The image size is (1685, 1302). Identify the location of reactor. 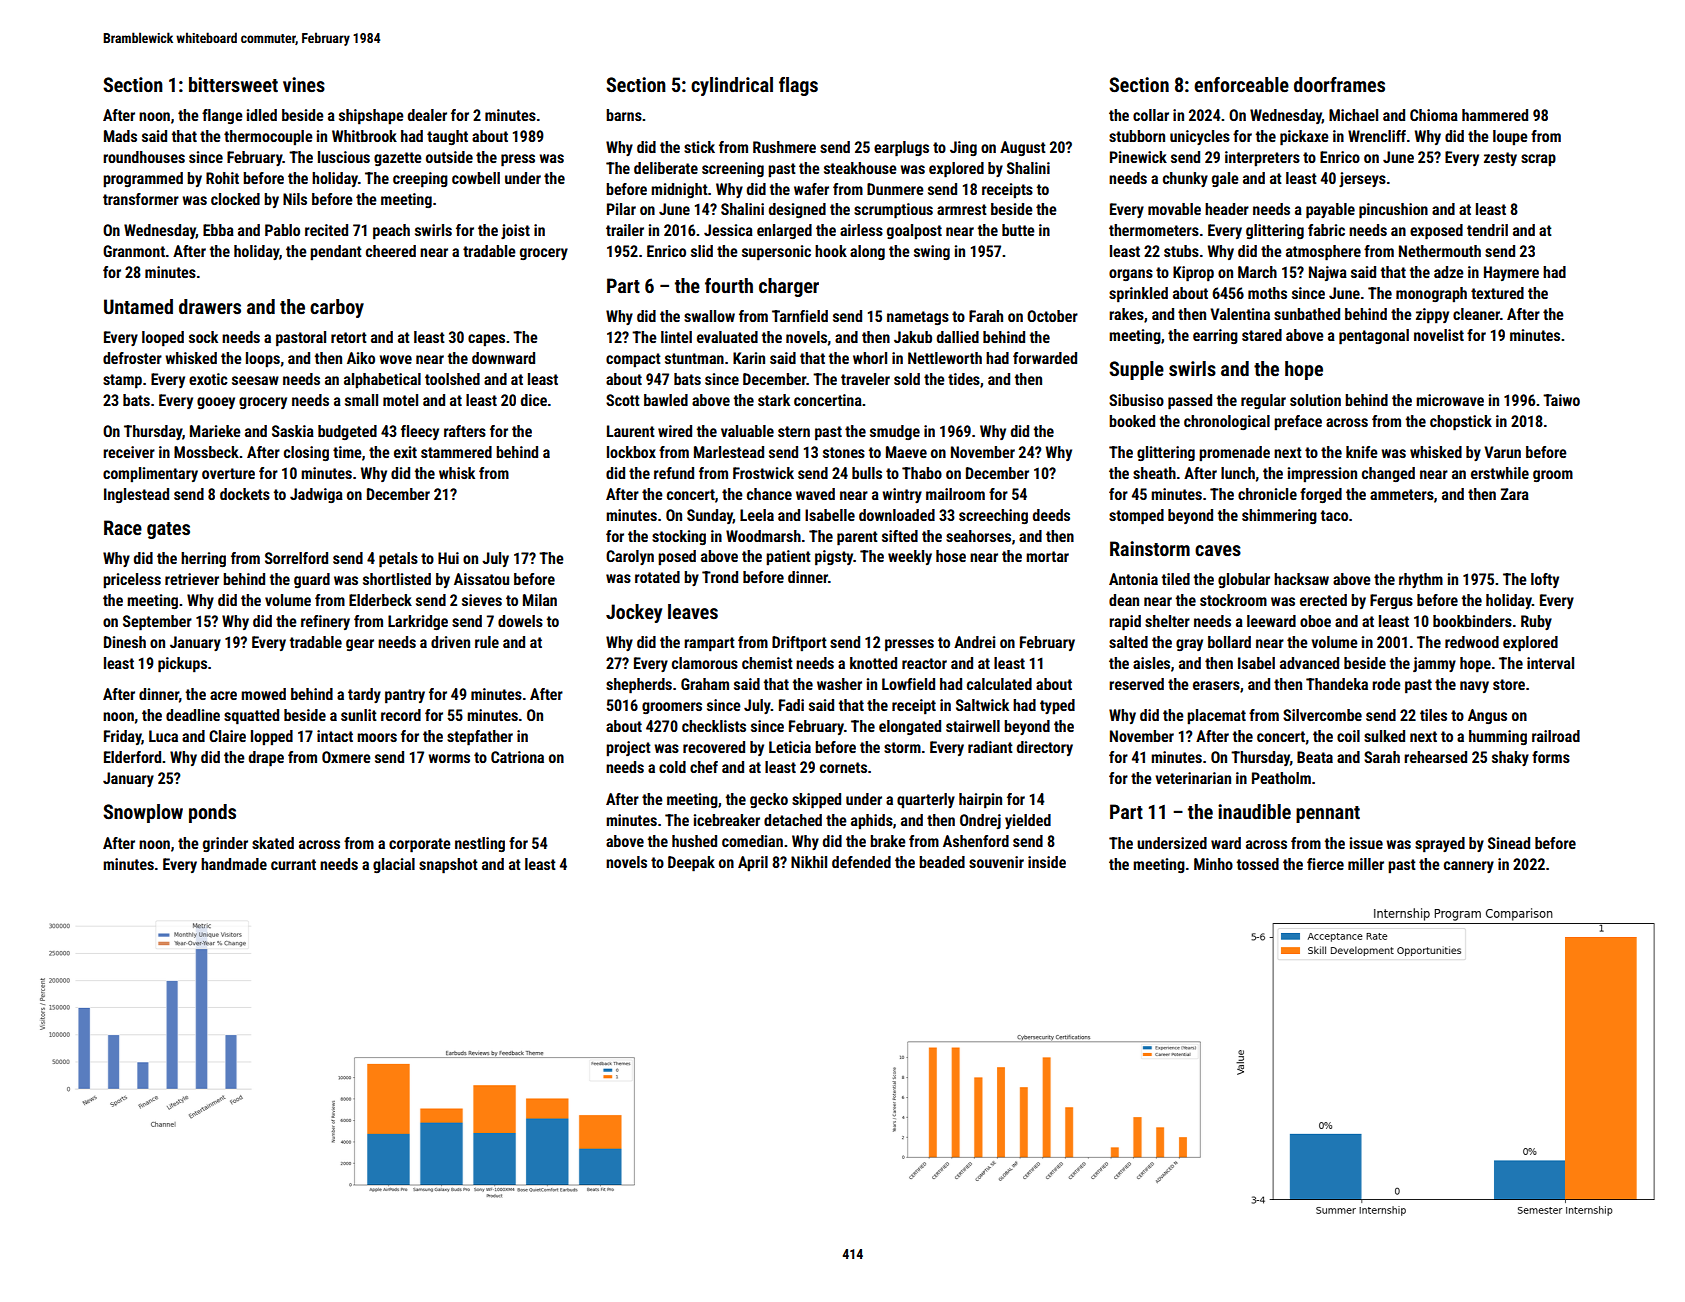
(924, 663).
